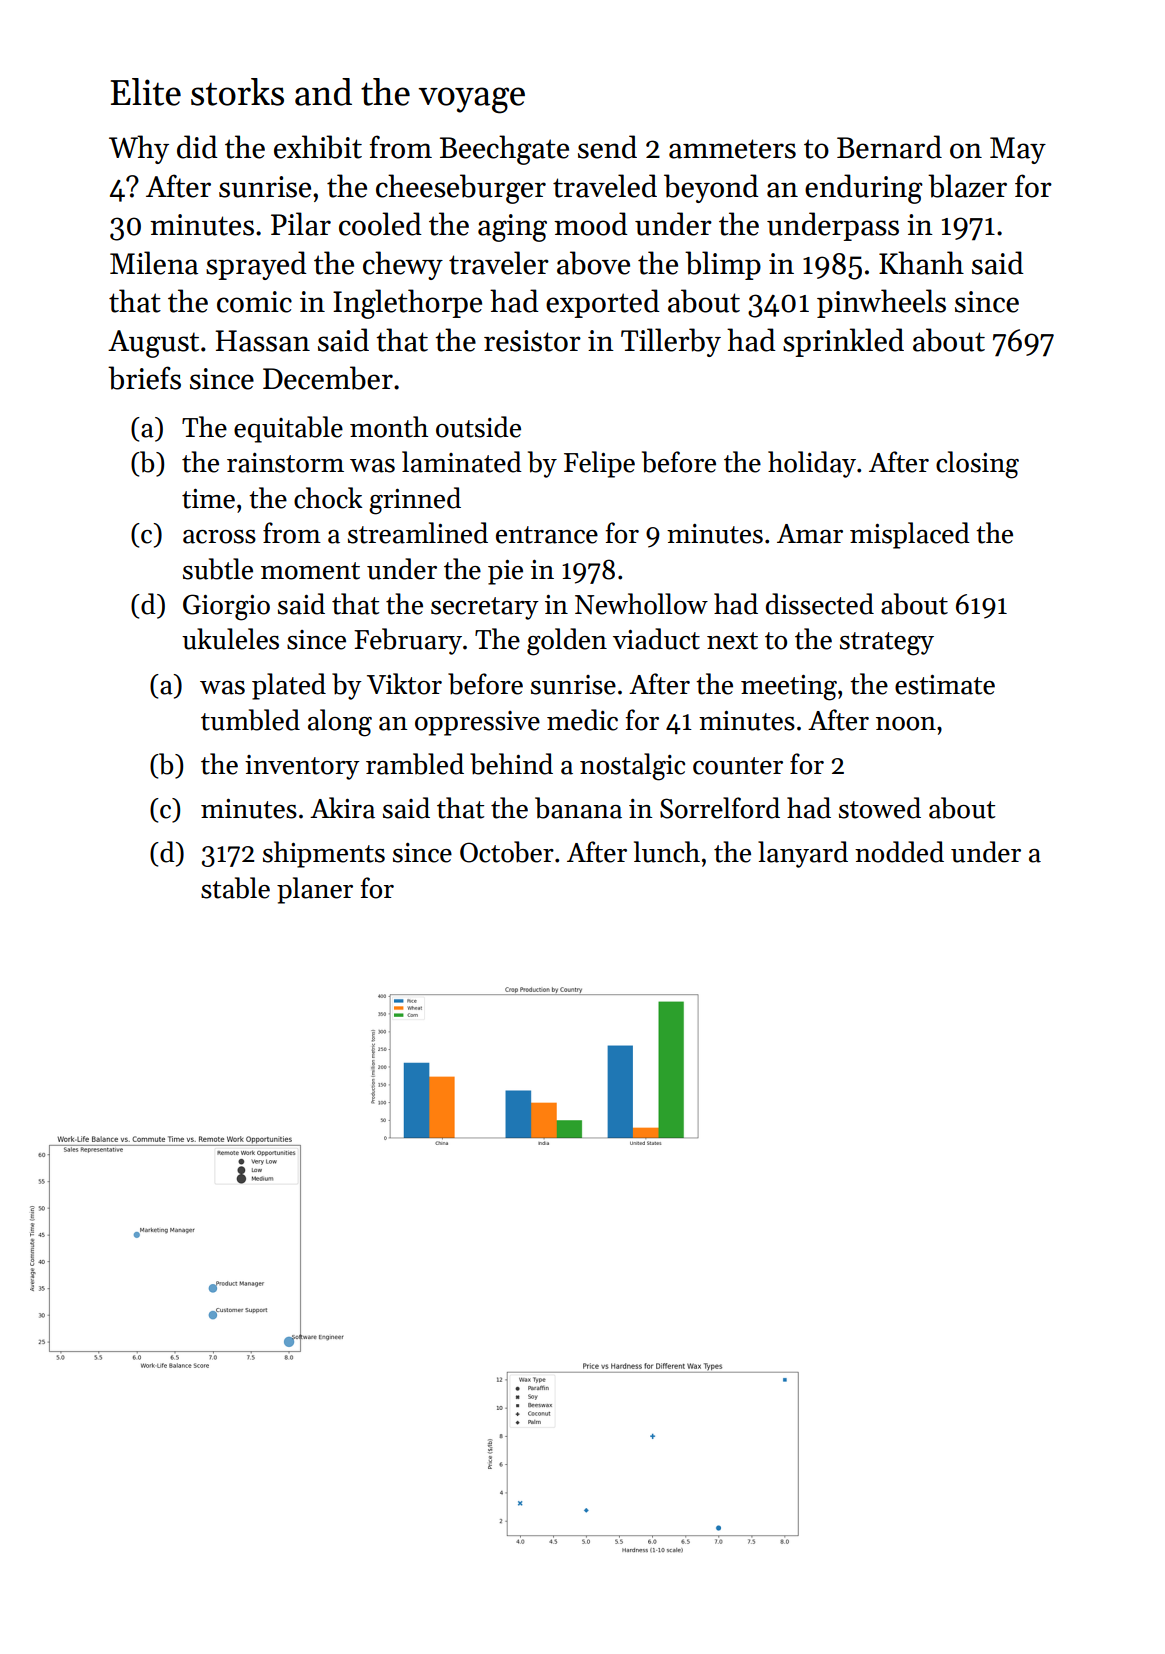 The height and width of the document is (1654, 1165). What do you see at coordinates (889, 147) in the document?
I see `Bernard` at bounding box center [889, 147].
